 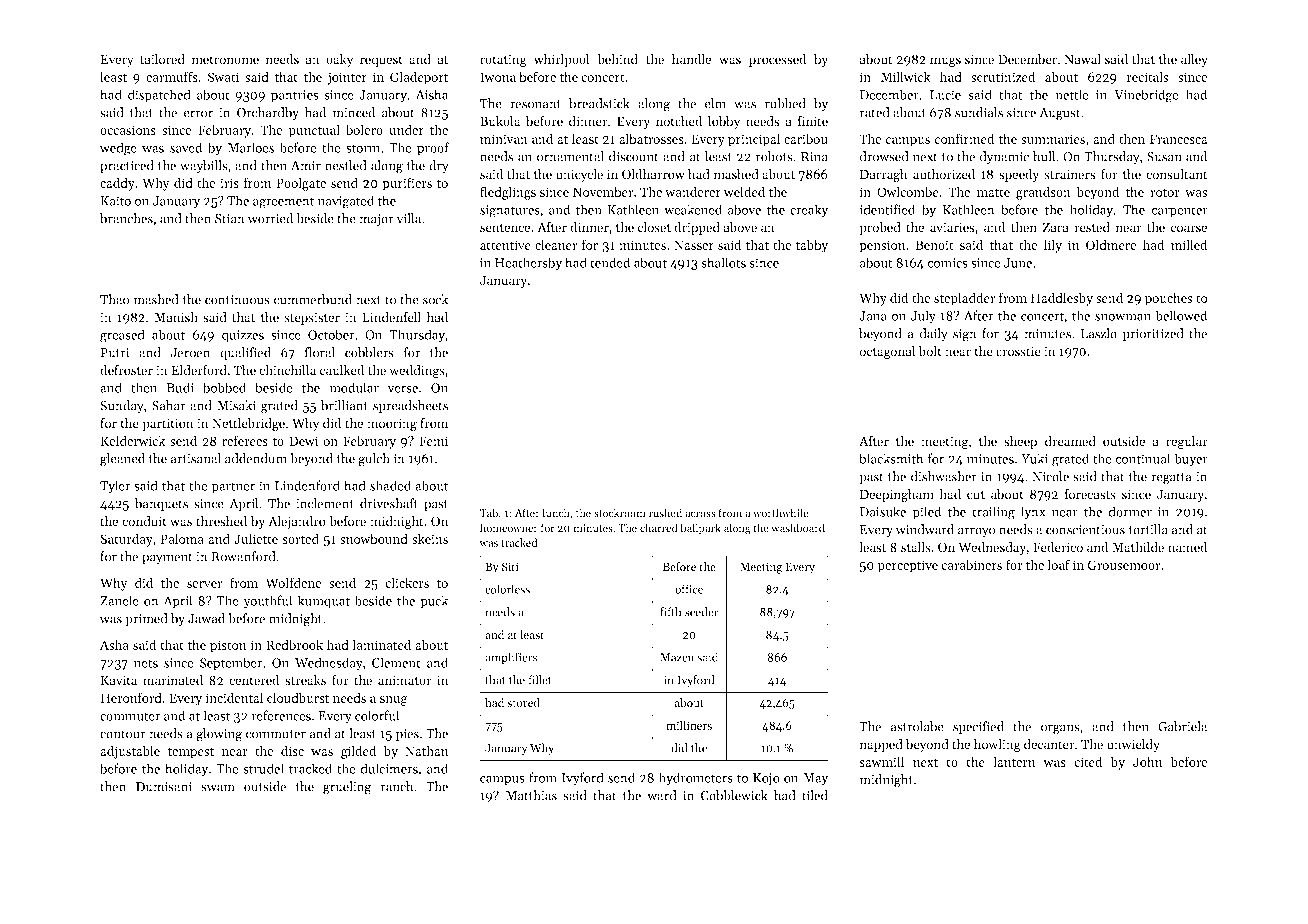 I want to click on carabiners, so click(x=971, y=564).
